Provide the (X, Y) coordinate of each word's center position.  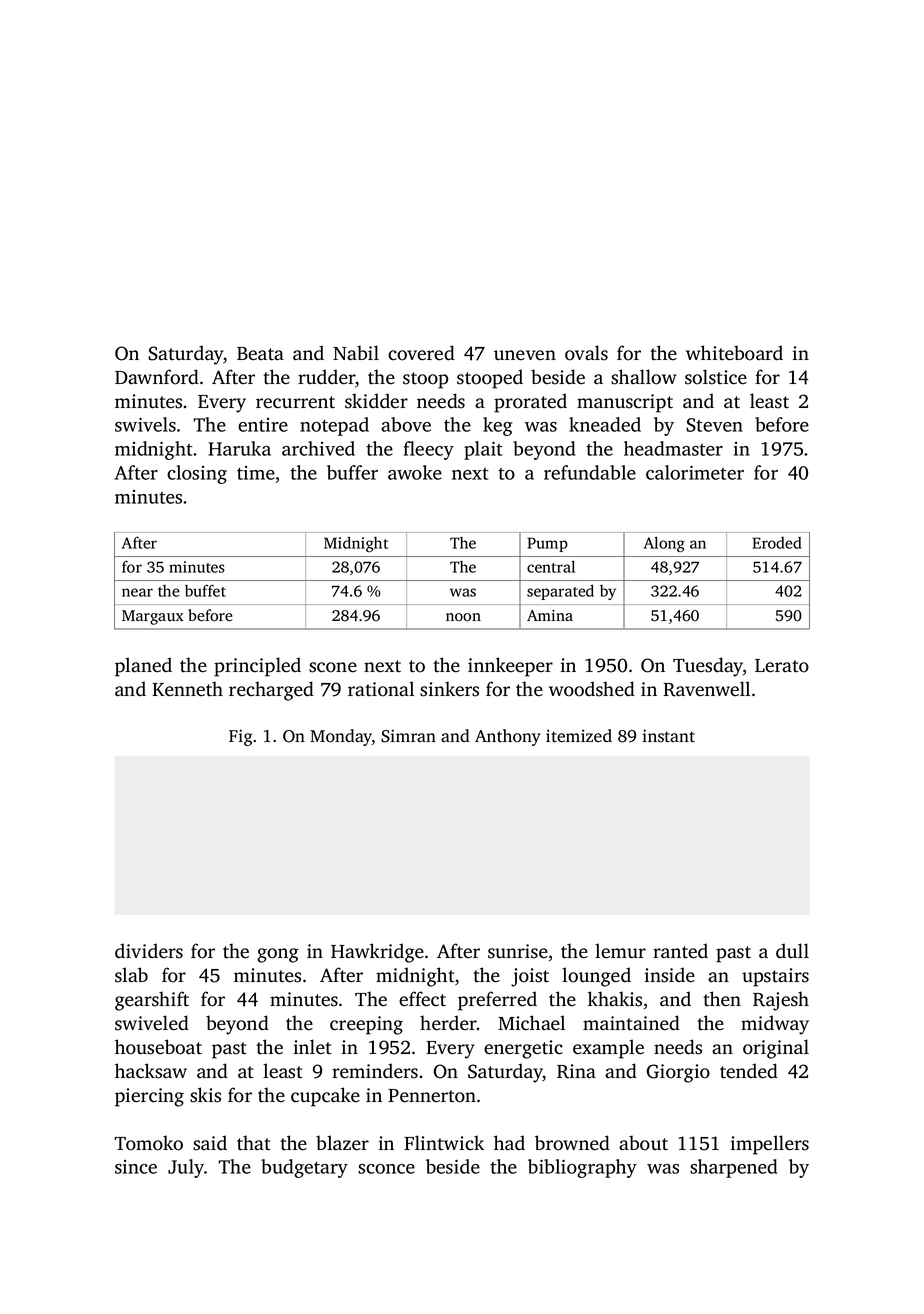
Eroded (777, 543)
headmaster (673, 448)
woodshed (592, 689)
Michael (531, 1023)
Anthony (508, 737)
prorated (530, 403)
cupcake (325, 1097)
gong (278, 955)
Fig (241, 737)
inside (670, 975)
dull (792, 950)
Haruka (240, 448)
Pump (547, 544)
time (256, 473)
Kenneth (187, 689)
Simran (408, 736)
